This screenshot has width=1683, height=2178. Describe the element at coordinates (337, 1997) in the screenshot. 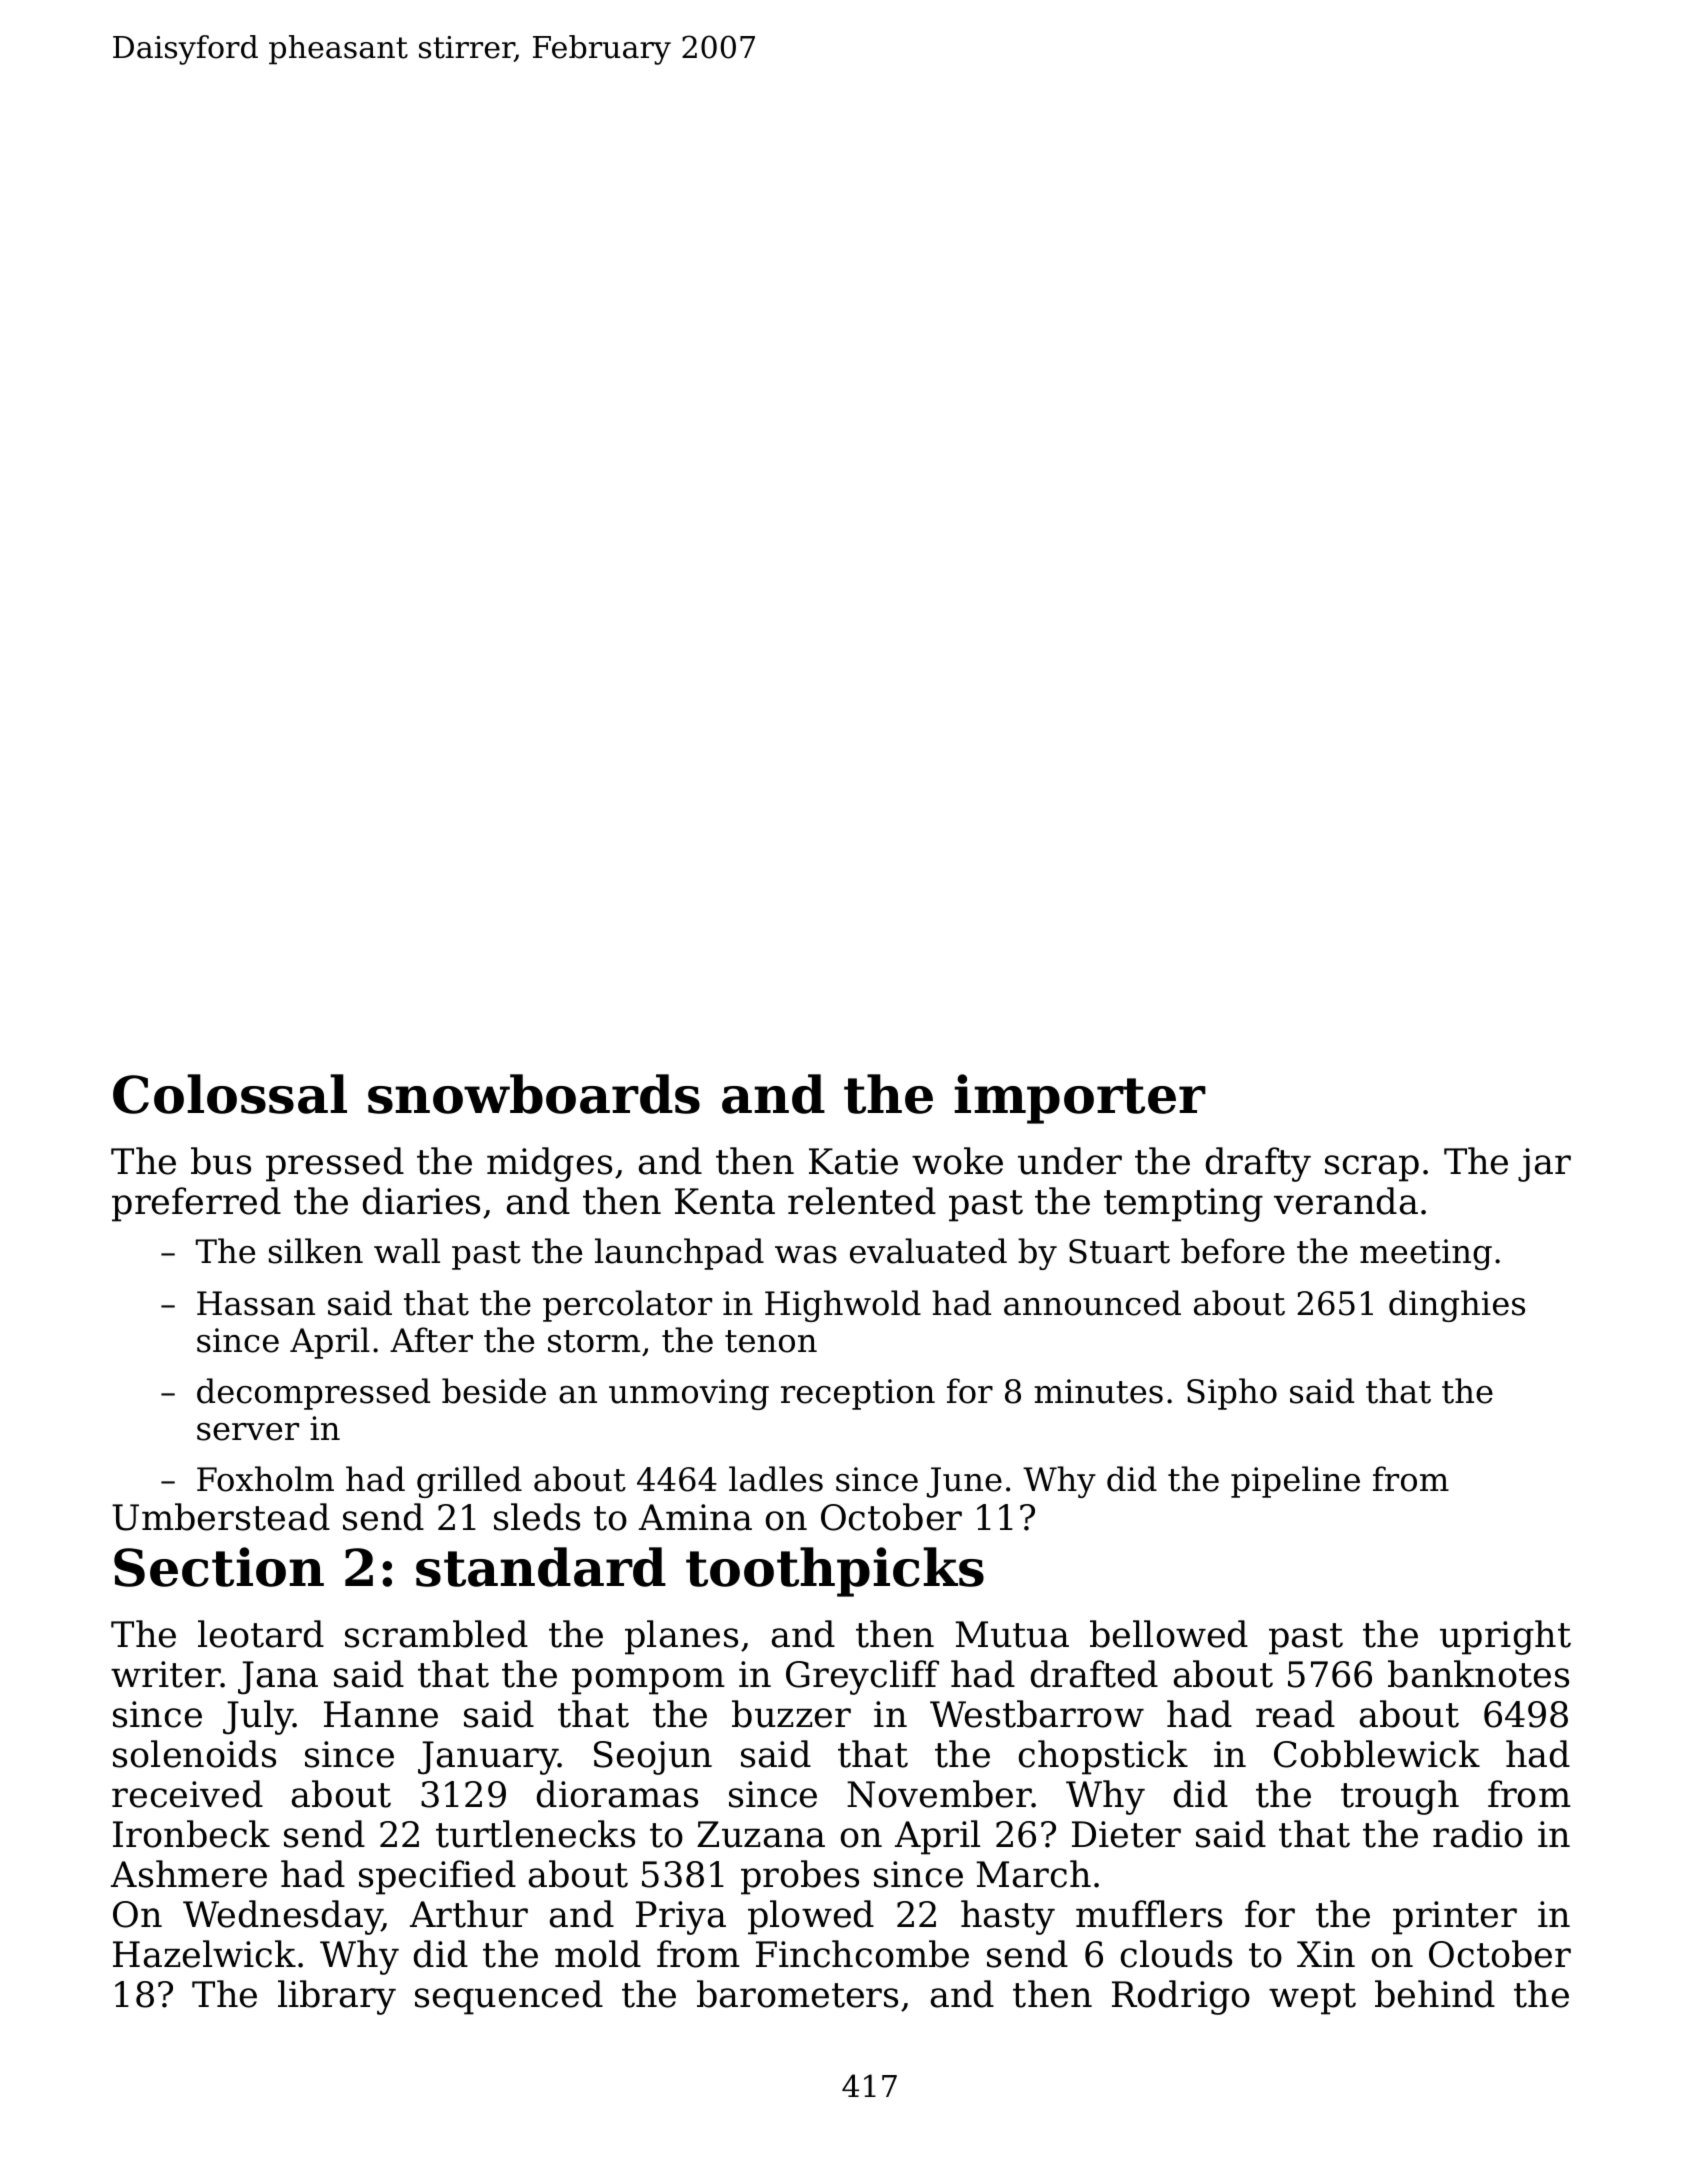

I see `library` at that location.
